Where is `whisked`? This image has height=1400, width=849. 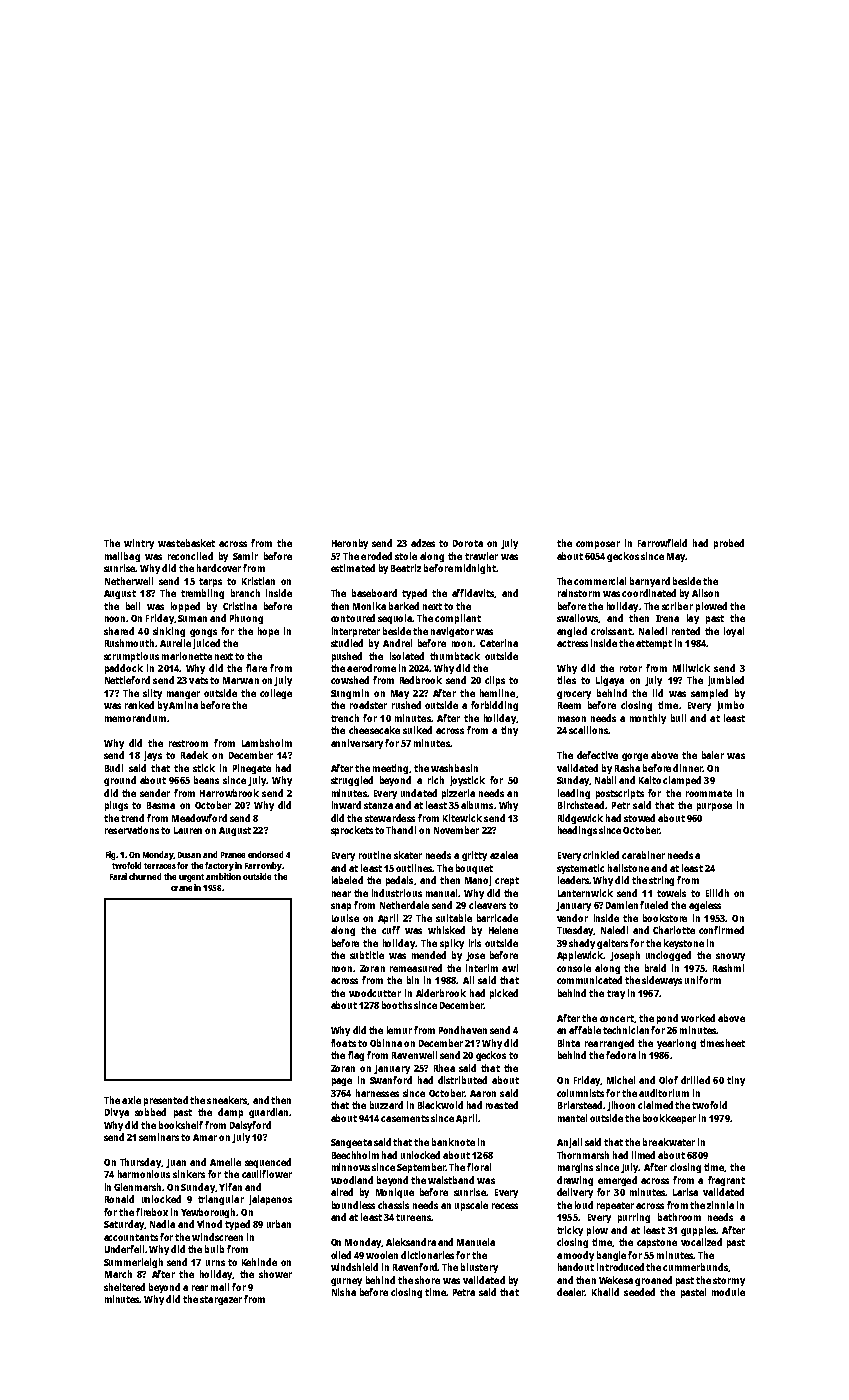
whisked is located at coordinates (446, 930).
